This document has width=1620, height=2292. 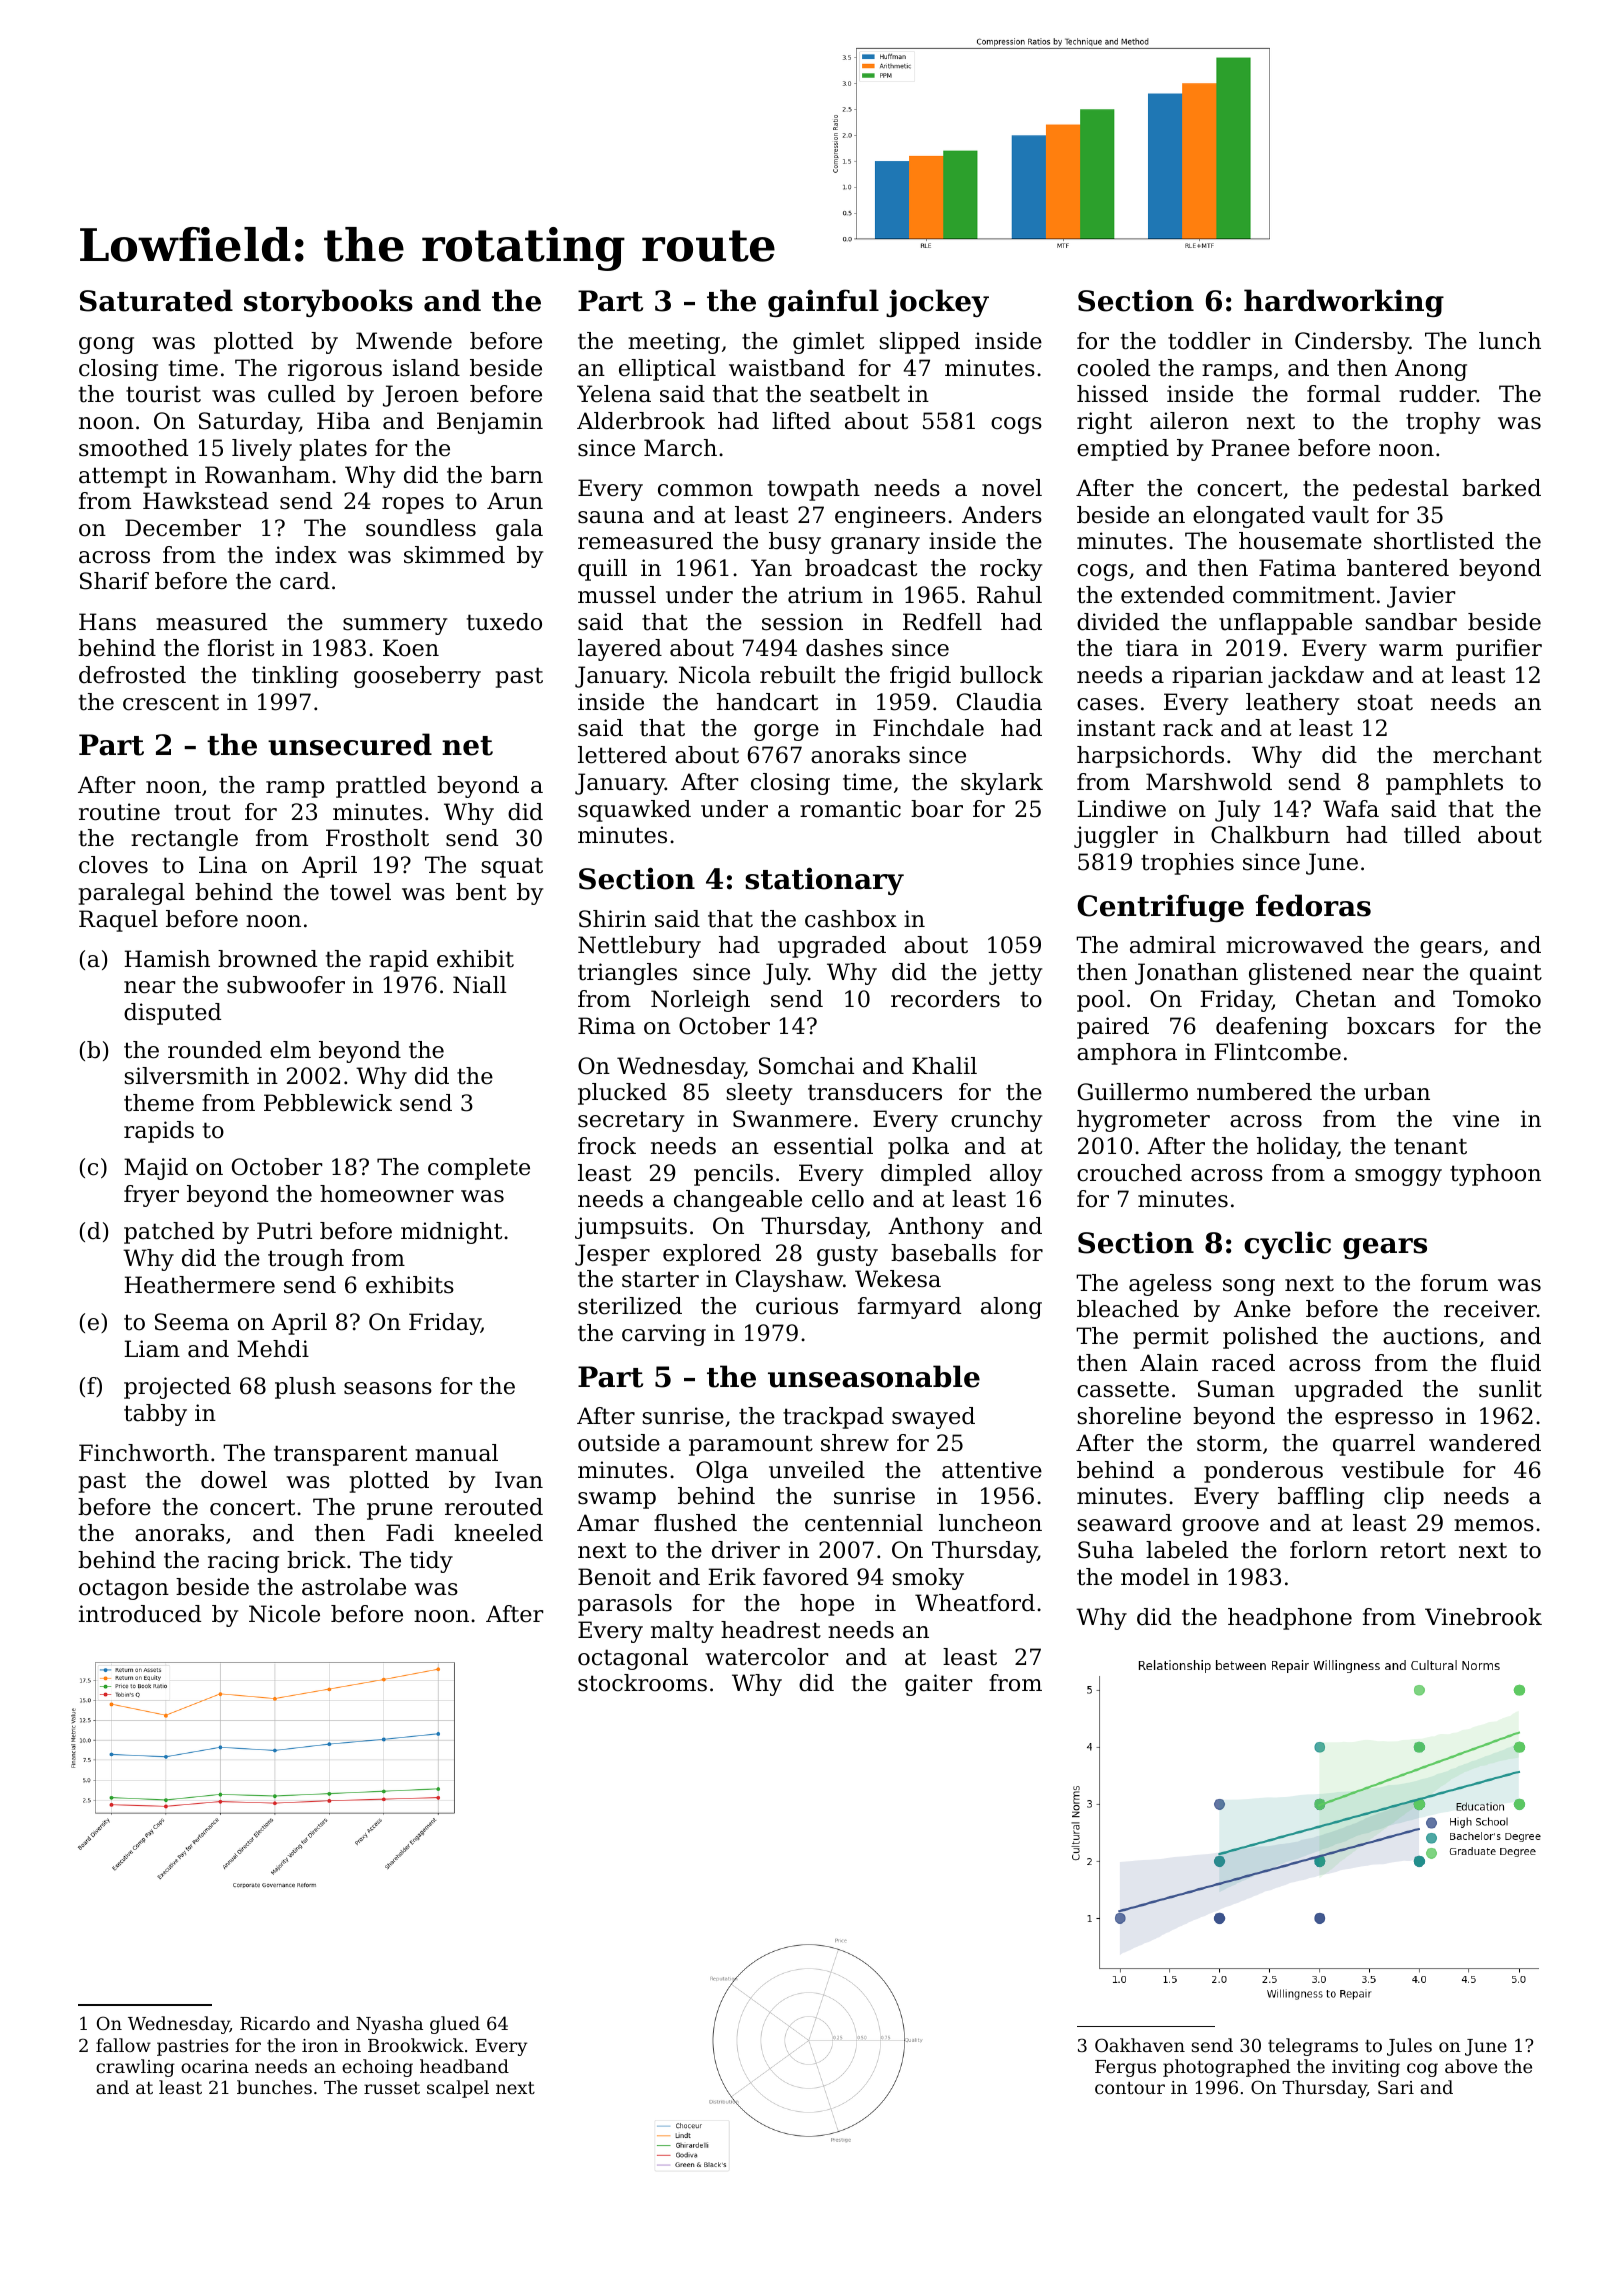 What do you see at coordinates (622, 755) in the document?
I see `lettered` at bounding box center [622, 755].
